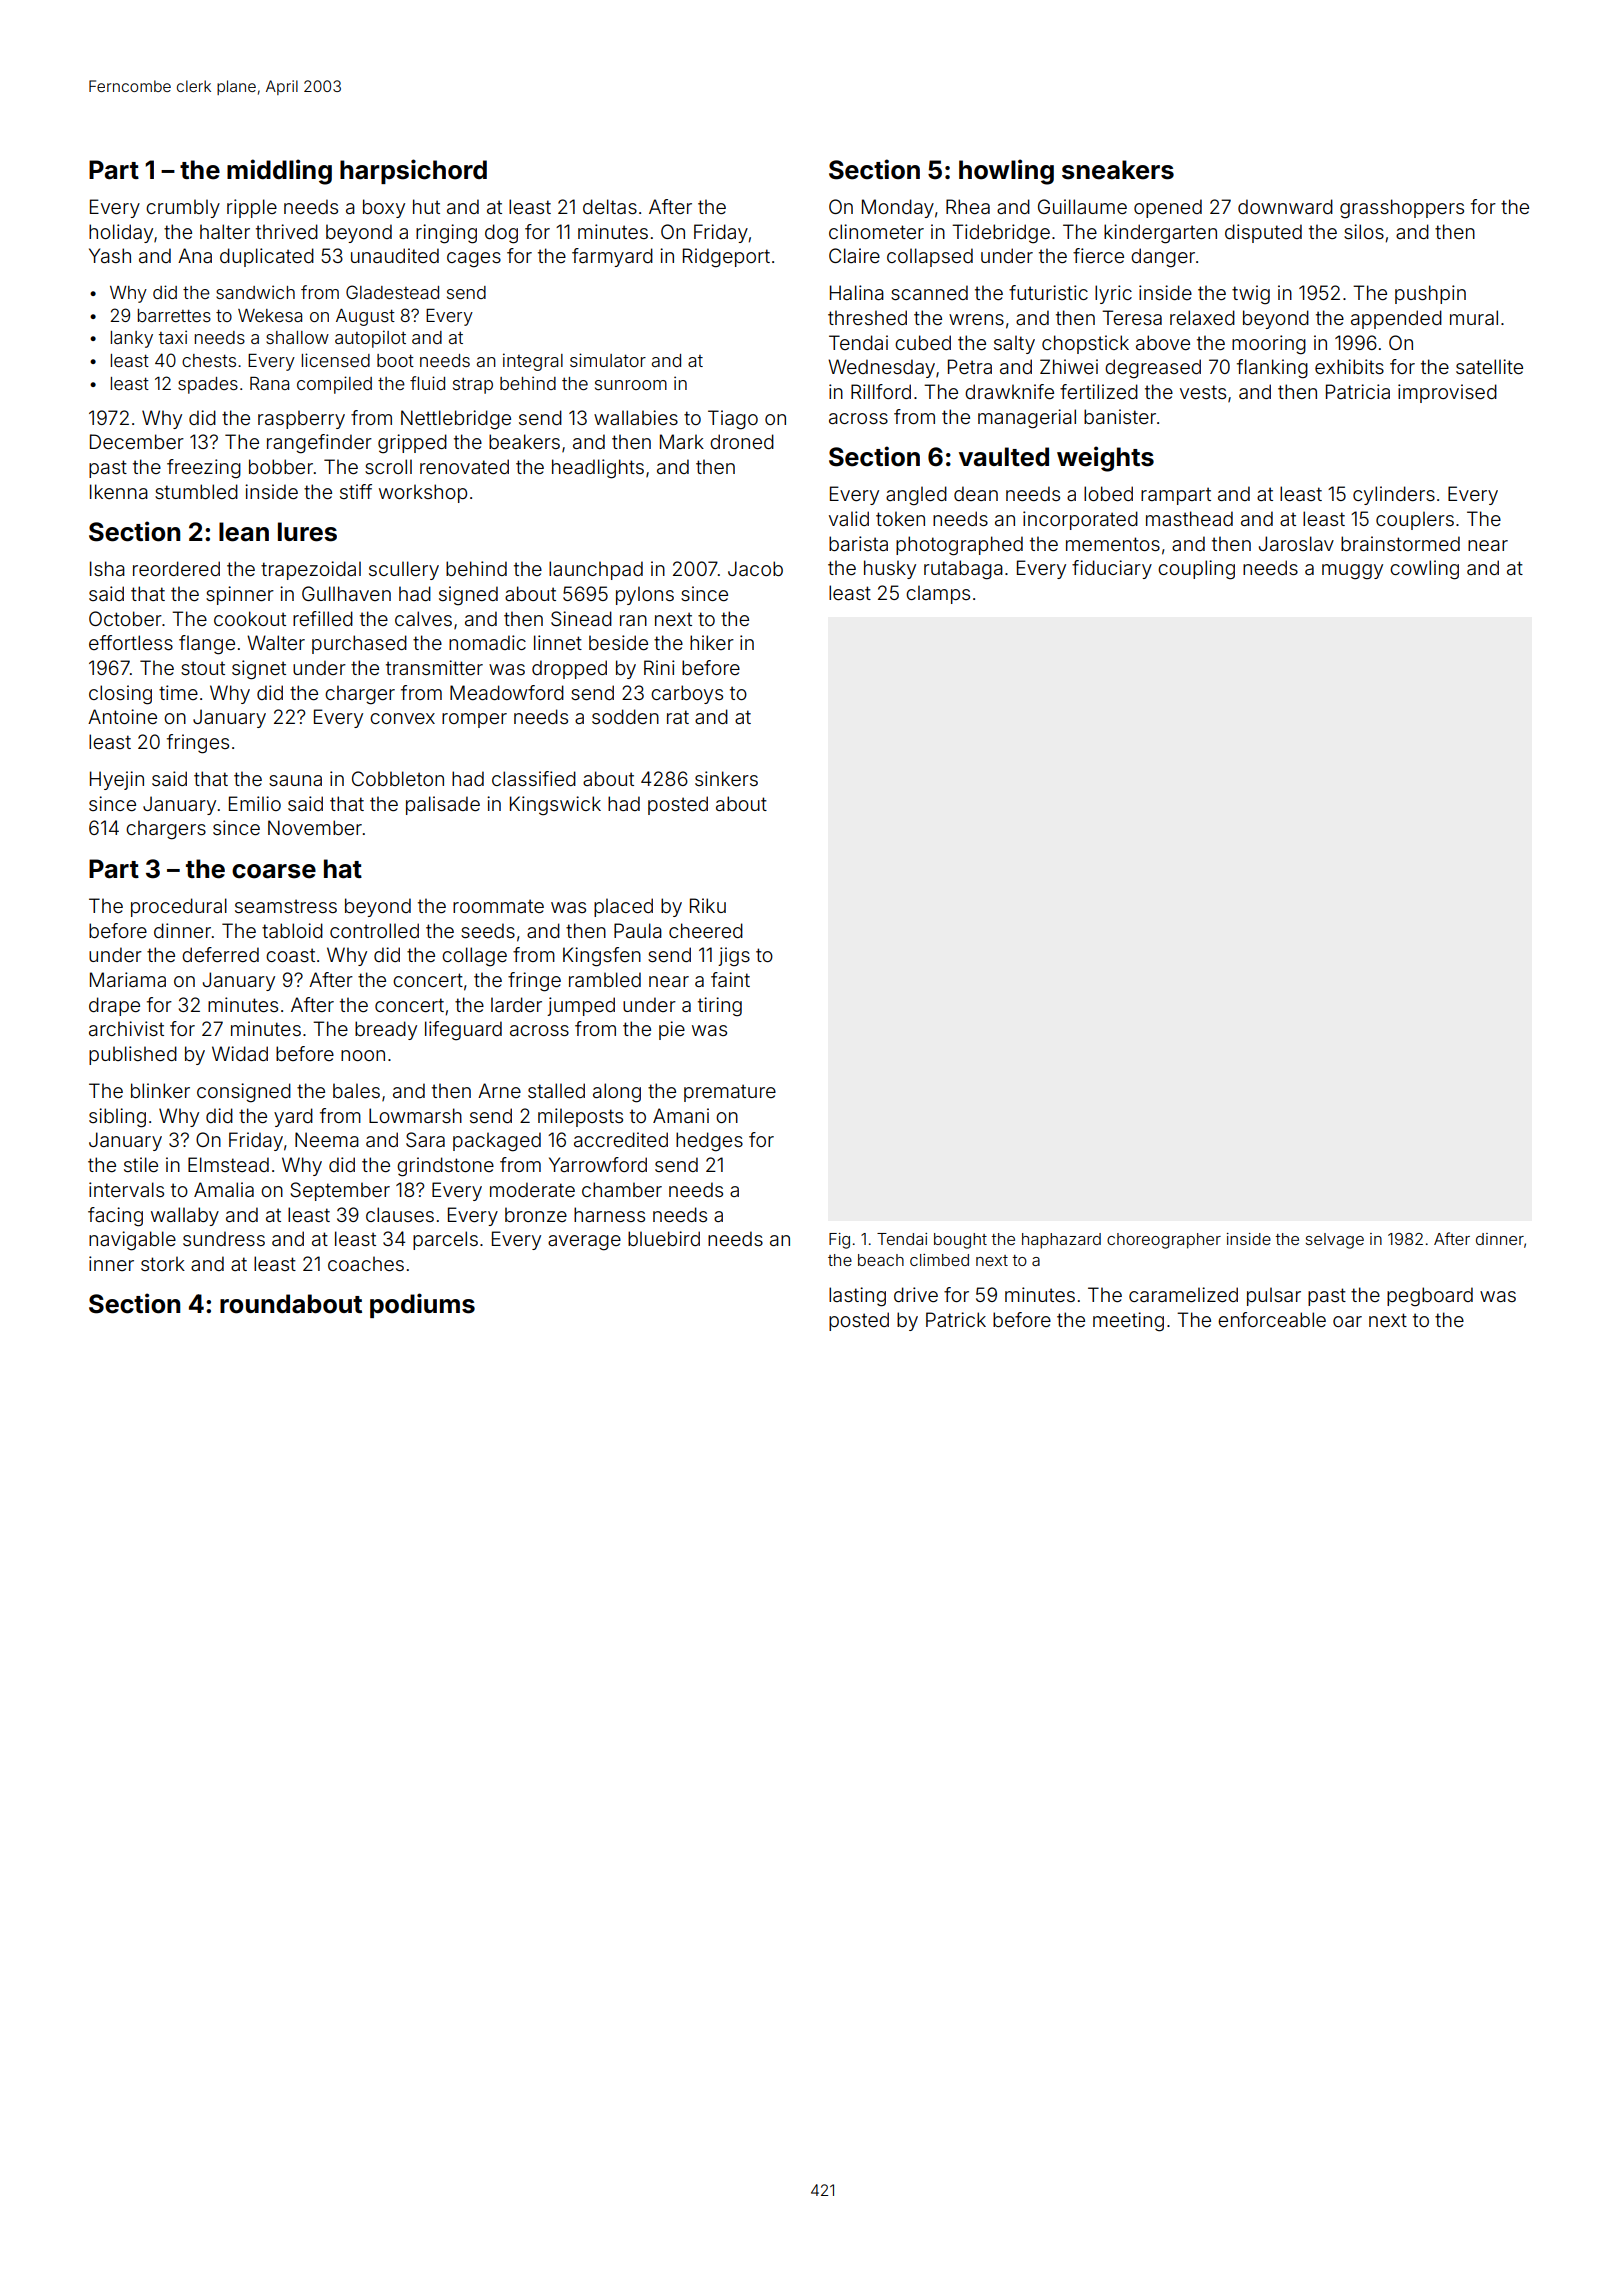 This screenshot has height=2292, width=1620. Describe the element at coordinates (274, 871) in the screenshot. I see `coarse` at that location.
